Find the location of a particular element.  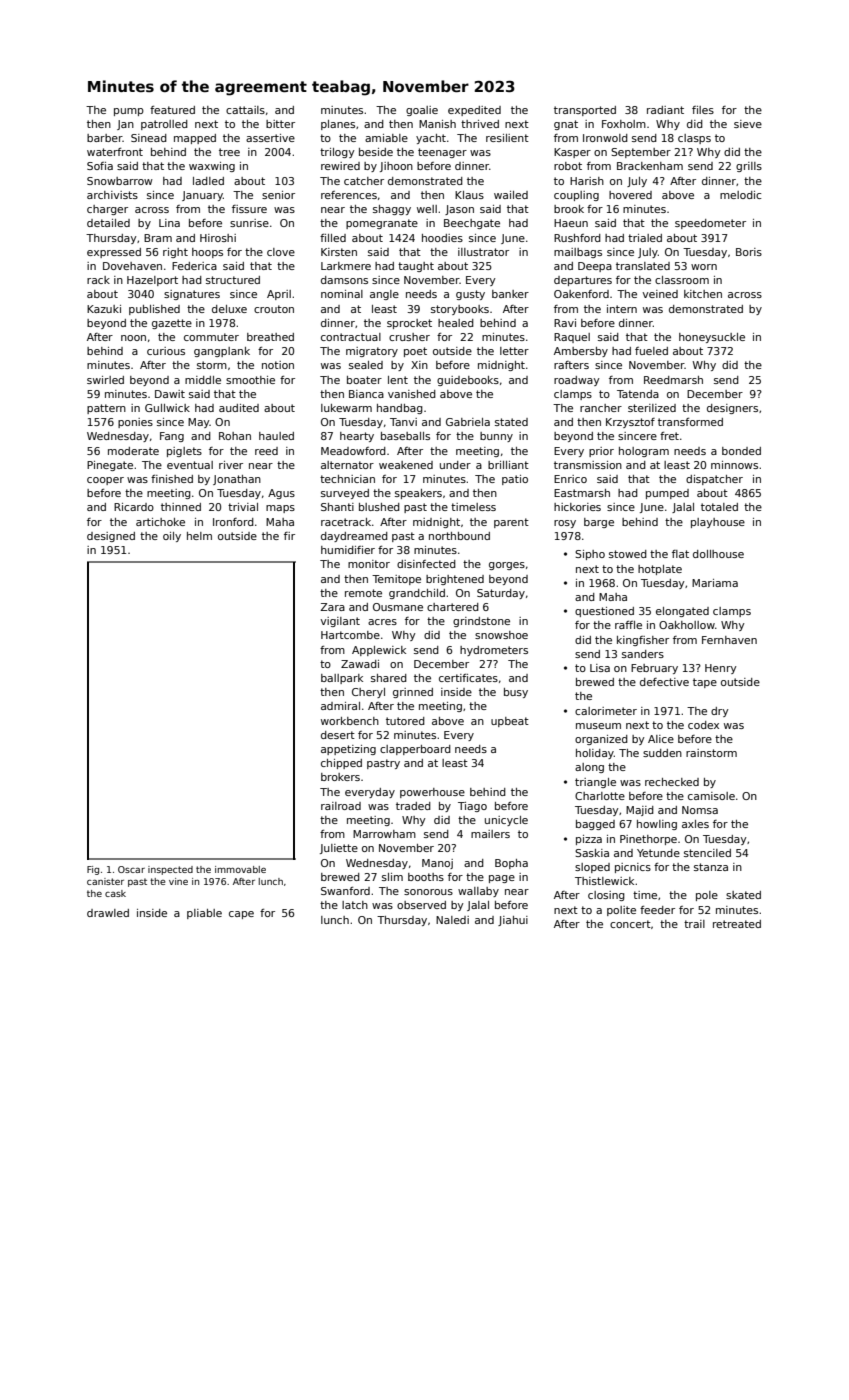

Kazuki is located at coordinates (104, 309).
